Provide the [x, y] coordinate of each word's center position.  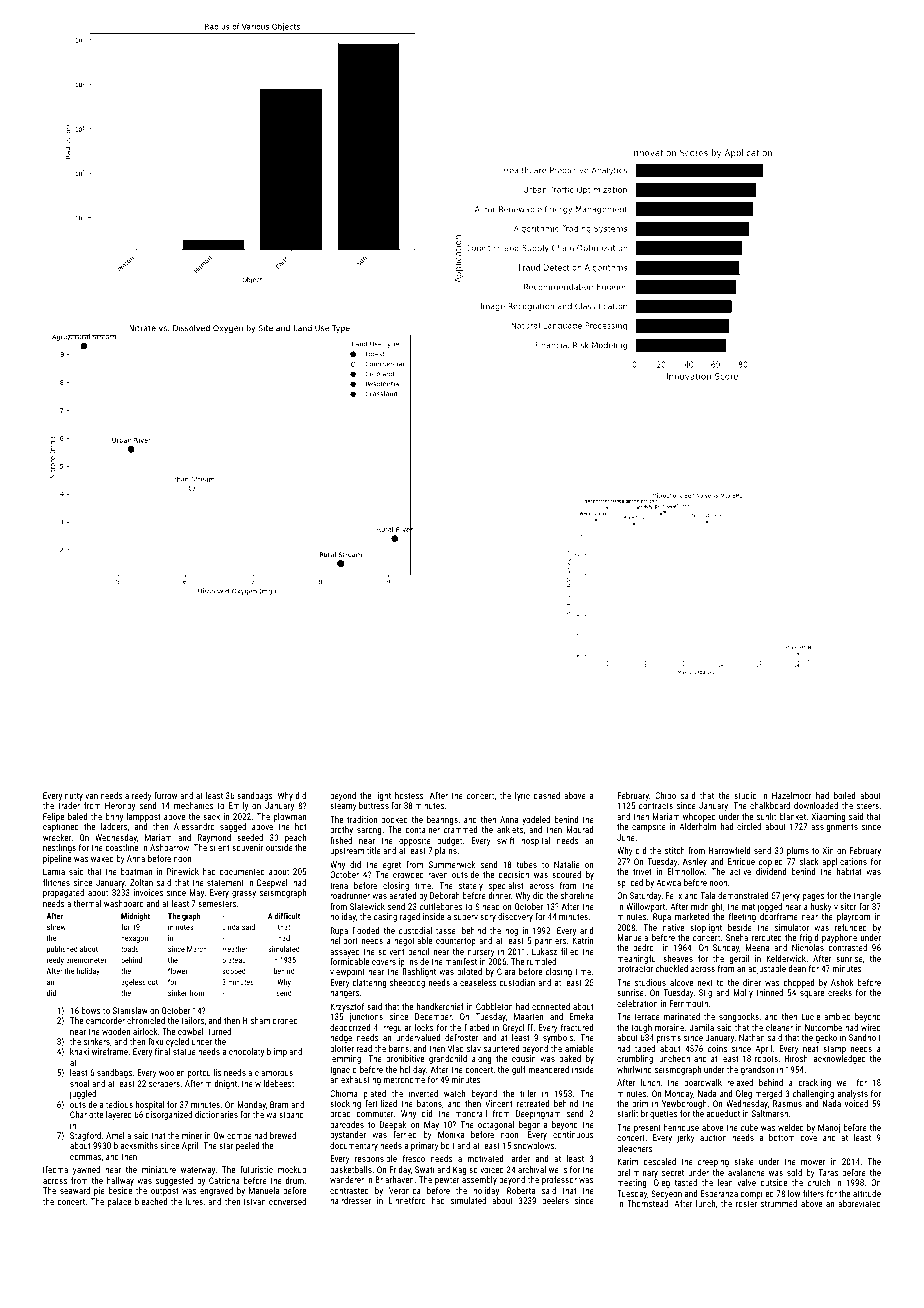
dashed [547, 795]
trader [69, 805]
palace [119, 1202]
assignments [834, 827]
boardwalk [703, 1082]
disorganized [169, 1115]
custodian [517, 982]
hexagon [134, 939]
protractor [635, 970]
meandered [549, 1069]
